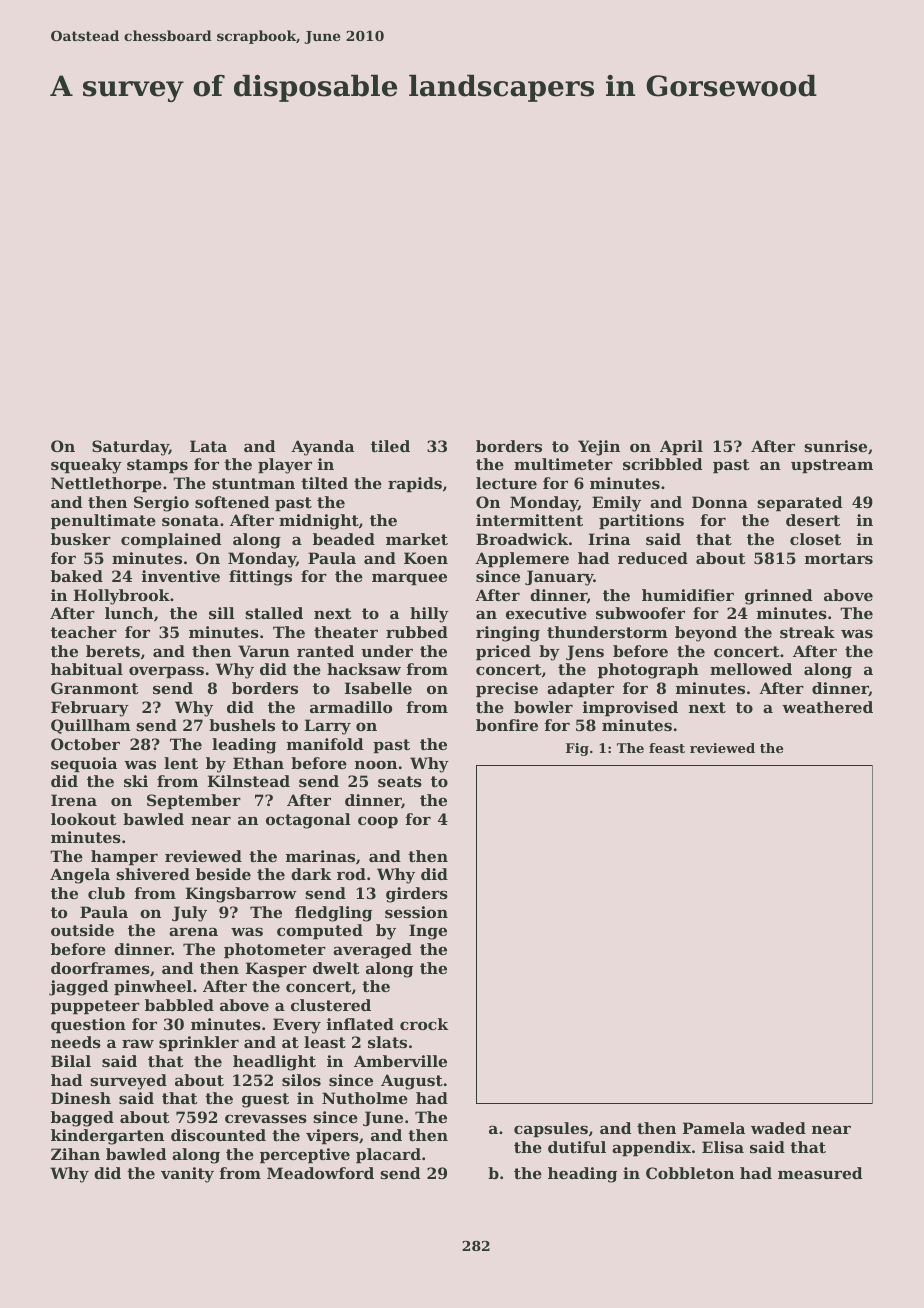  Describe the element at coordinates (265, 1100) in the screenshot. I see `guest` at that location.
